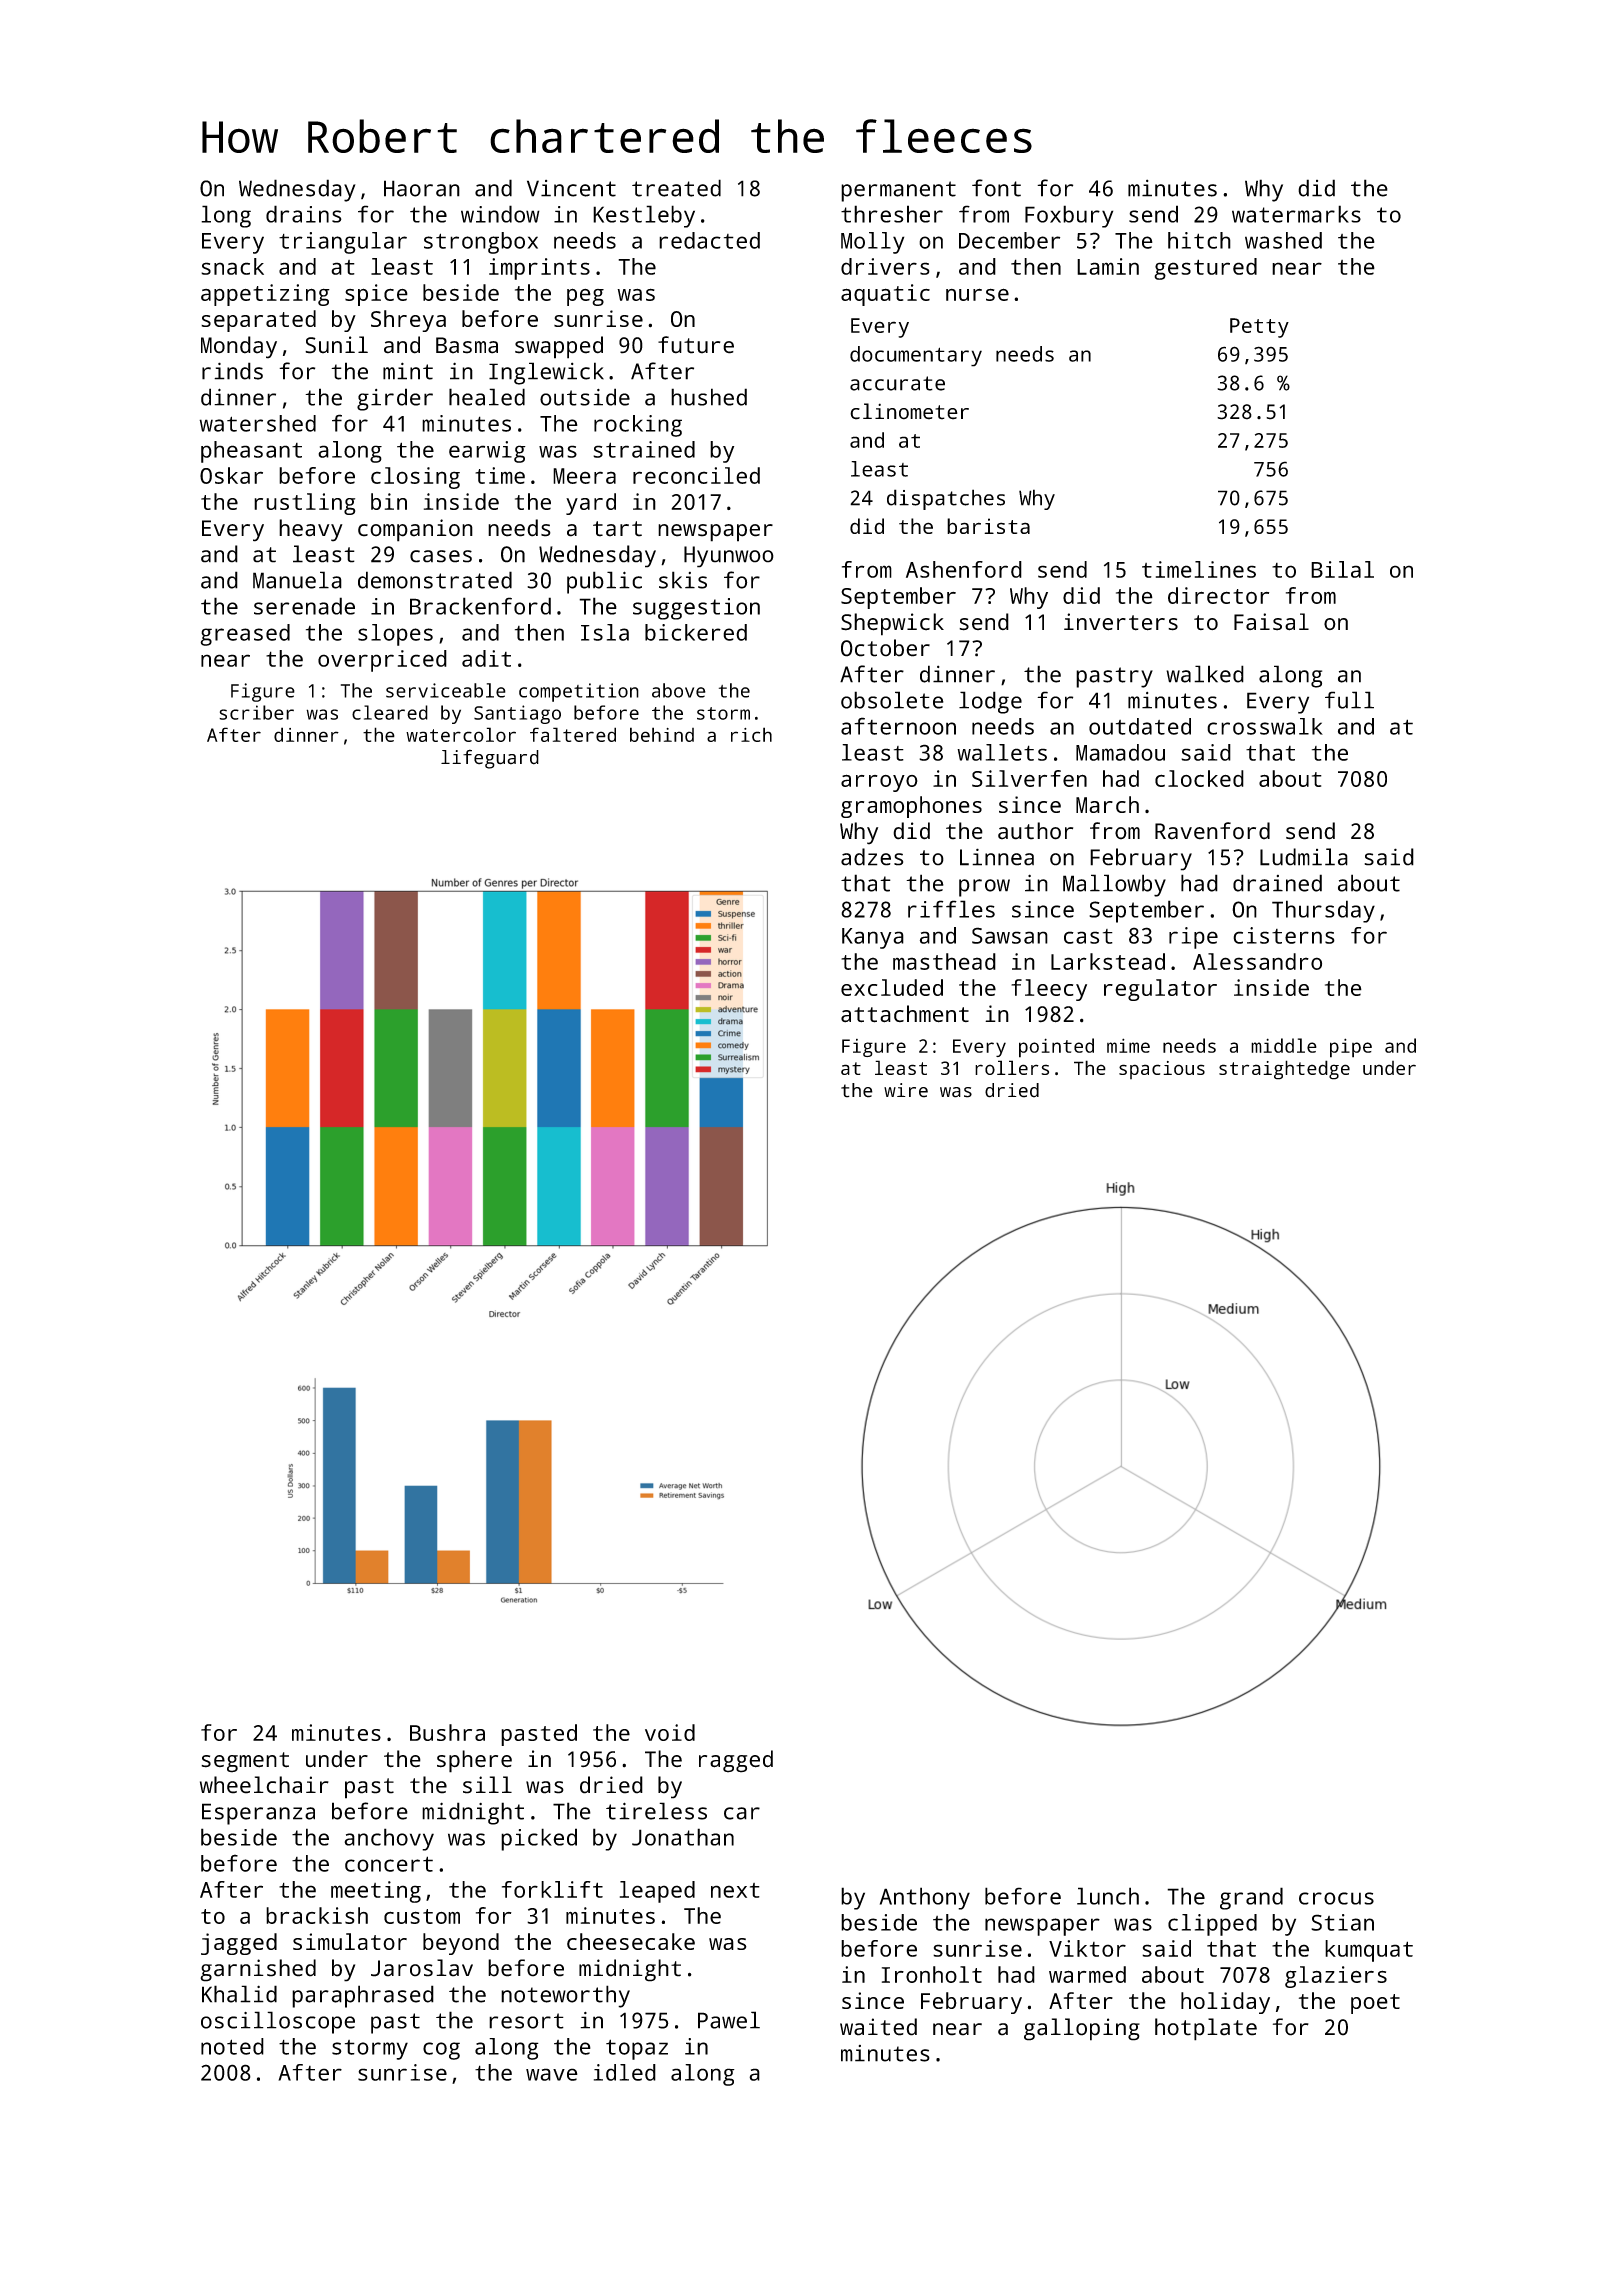 The height and width of the screenshot is (2292, 1620). What do you see at coordinates (1336, 1977) in the screenshot?
I see `glaziers` at bounding box center [1336, 1977].
